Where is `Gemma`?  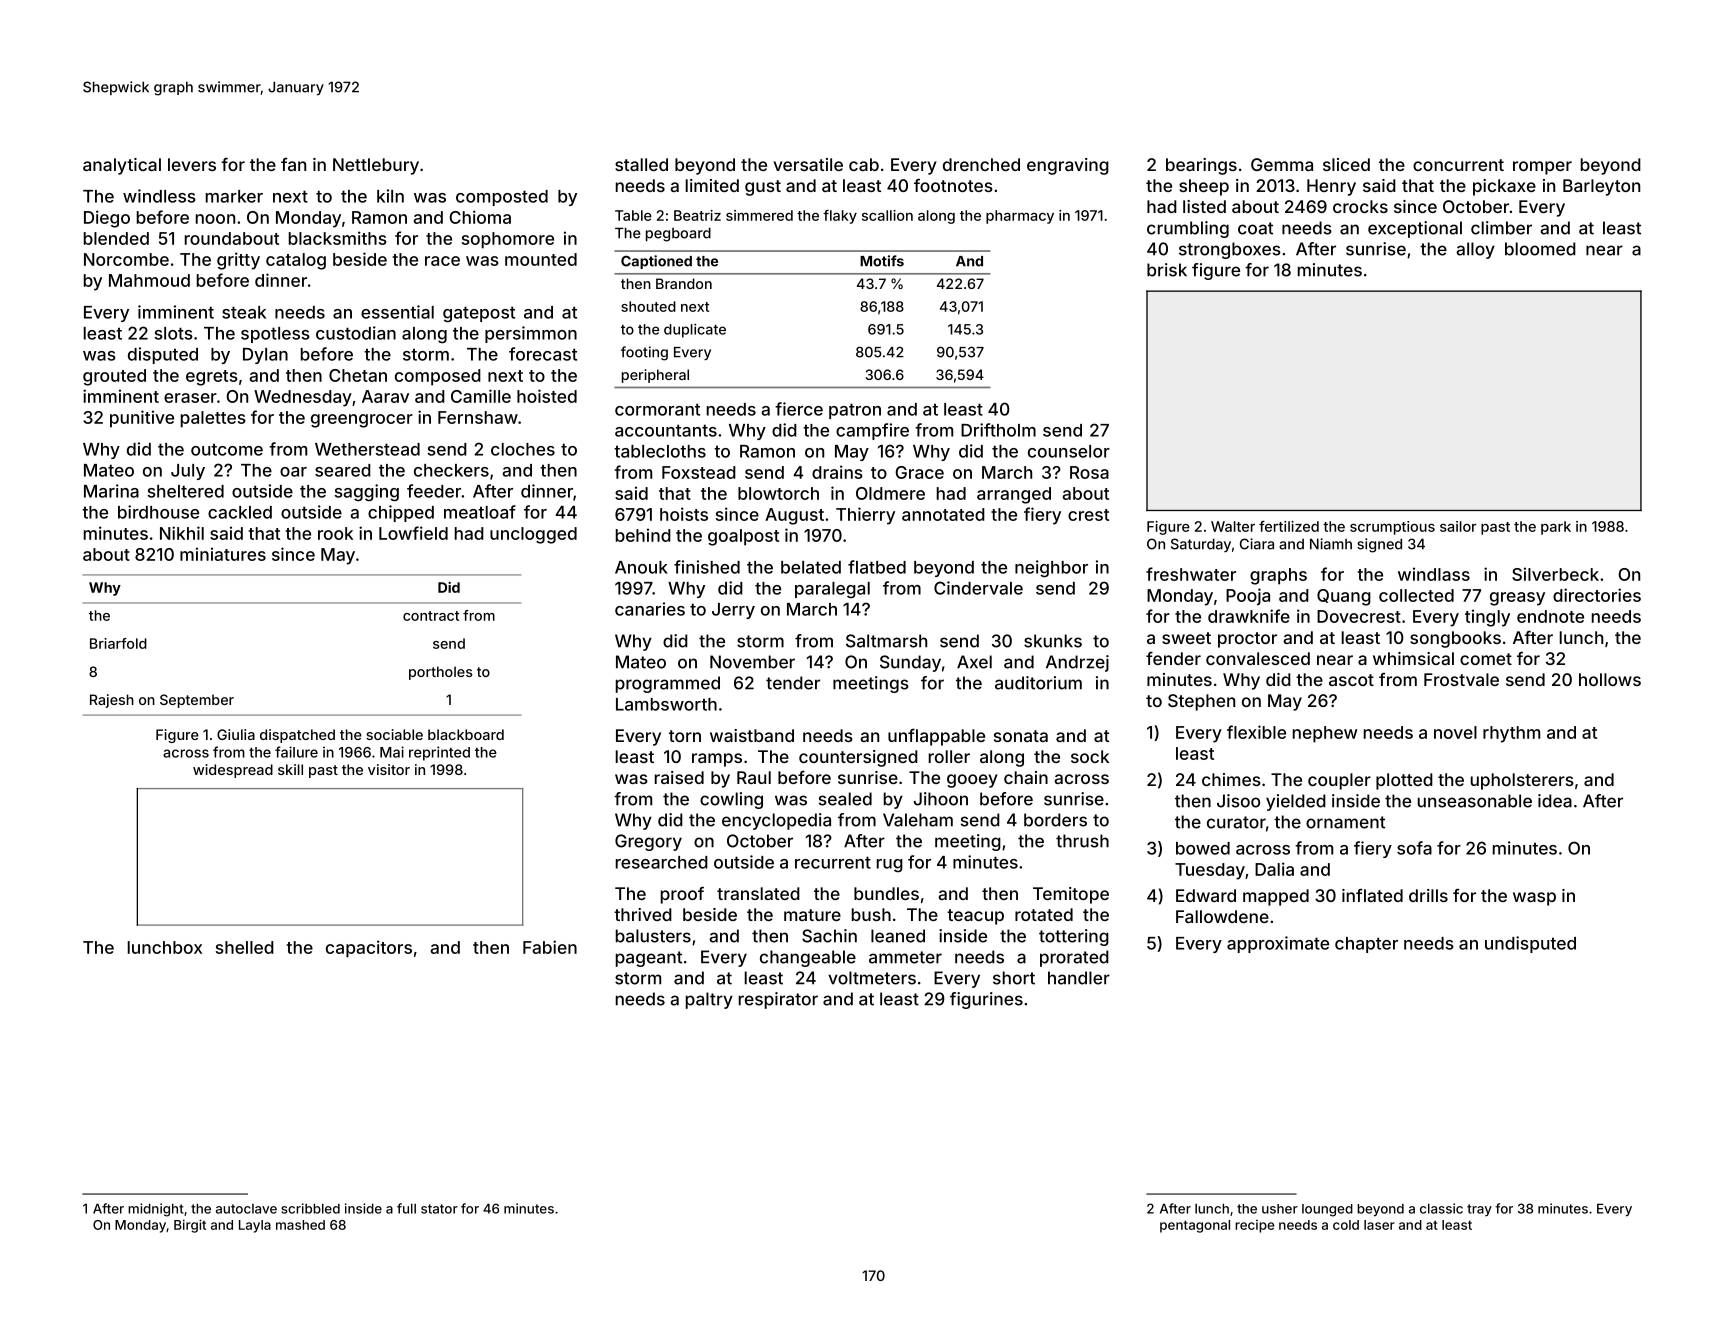
Gemma is located at coordinates (1282, 164).
